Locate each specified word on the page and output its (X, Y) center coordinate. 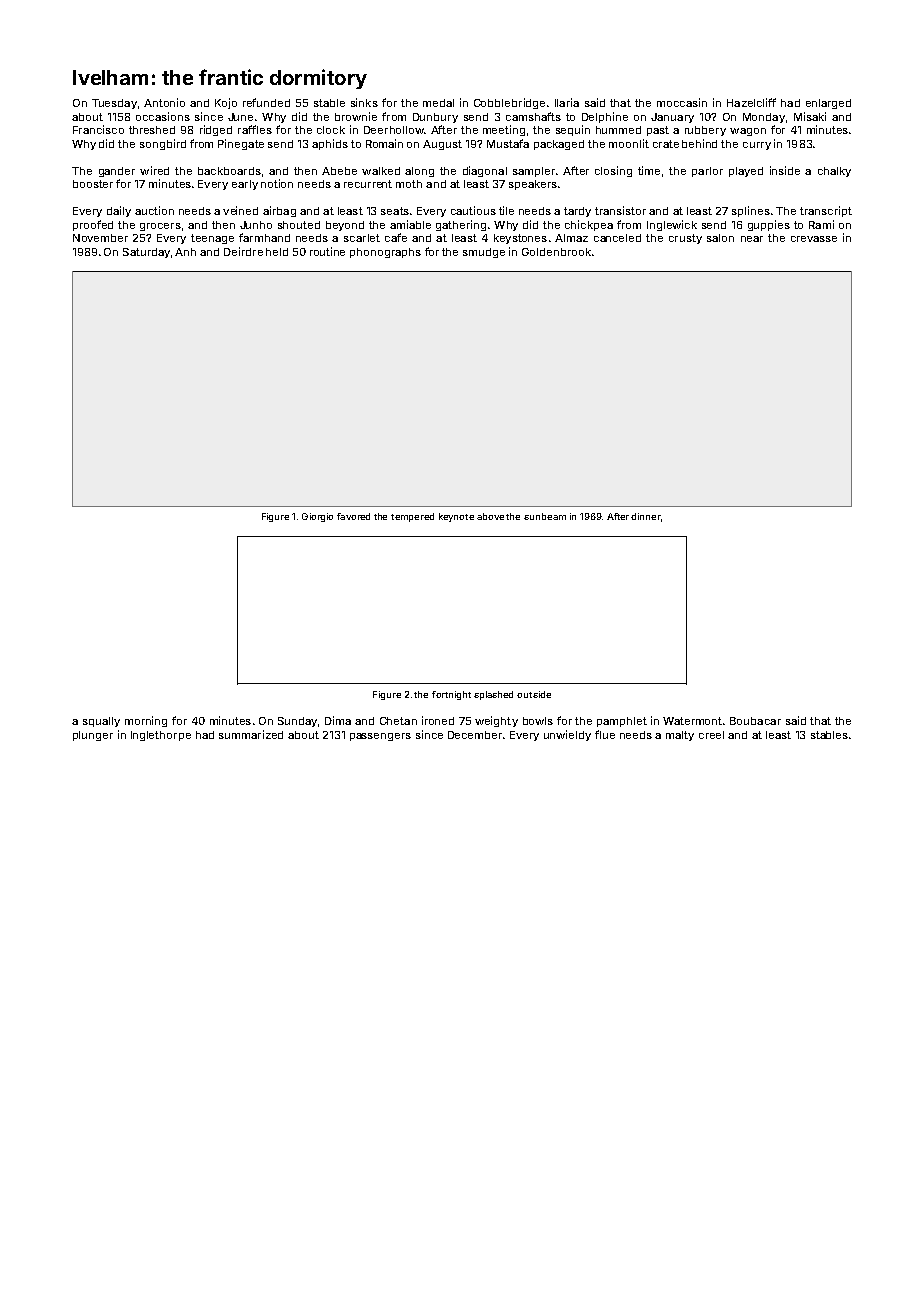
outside (534, 694)
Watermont (692, 721)
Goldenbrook (556, 252)
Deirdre (243, 251)
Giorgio (317, 517)
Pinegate (241, 144)
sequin (573, 130)
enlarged (828, 104)
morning (146, 721)
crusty (685, 239)
